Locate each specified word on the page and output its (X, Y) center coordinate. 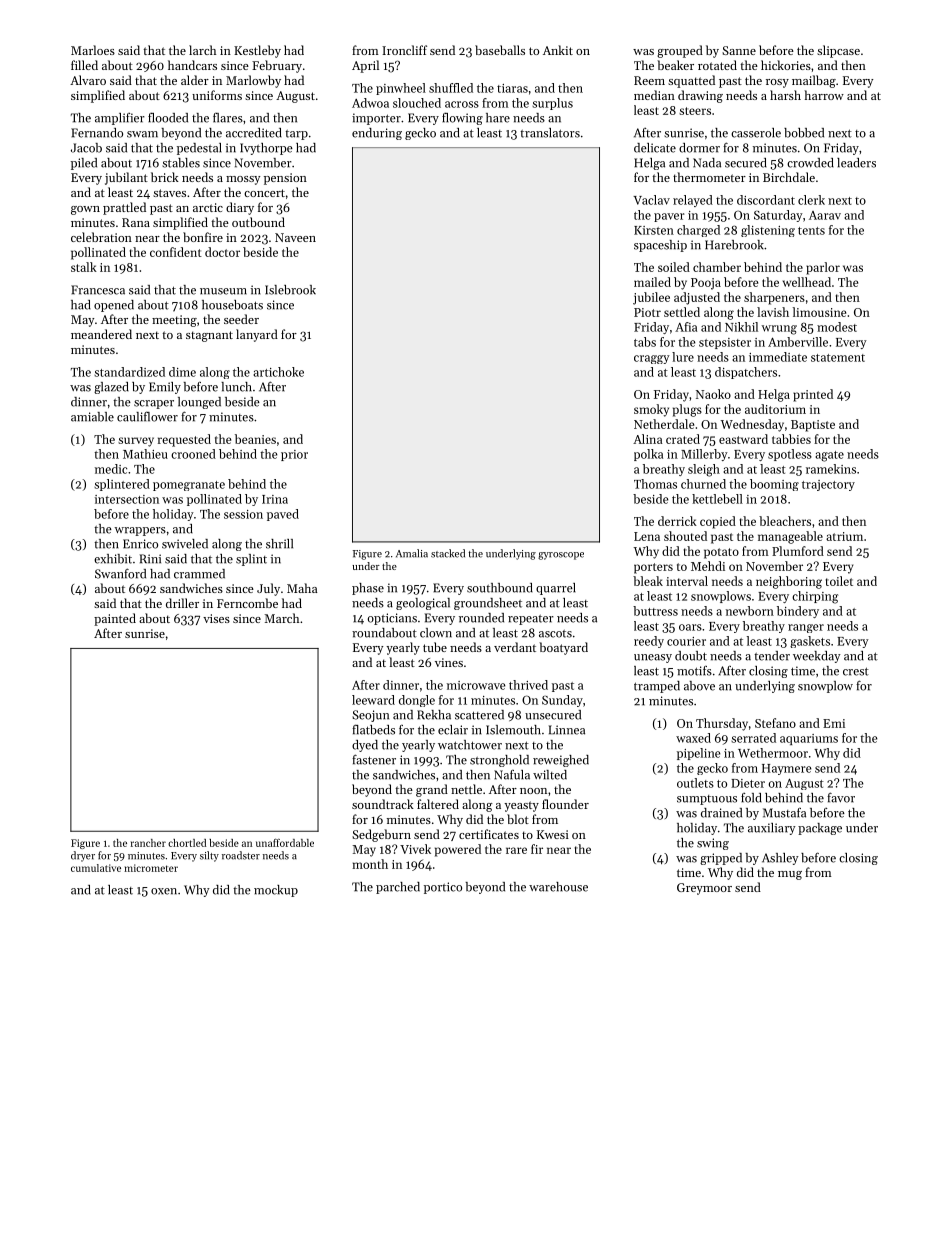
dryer (83, 856)
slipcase (838, 51)
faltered (438, 804)
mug (790, 875)
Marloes (93, 50)
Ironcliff (404, 50)
